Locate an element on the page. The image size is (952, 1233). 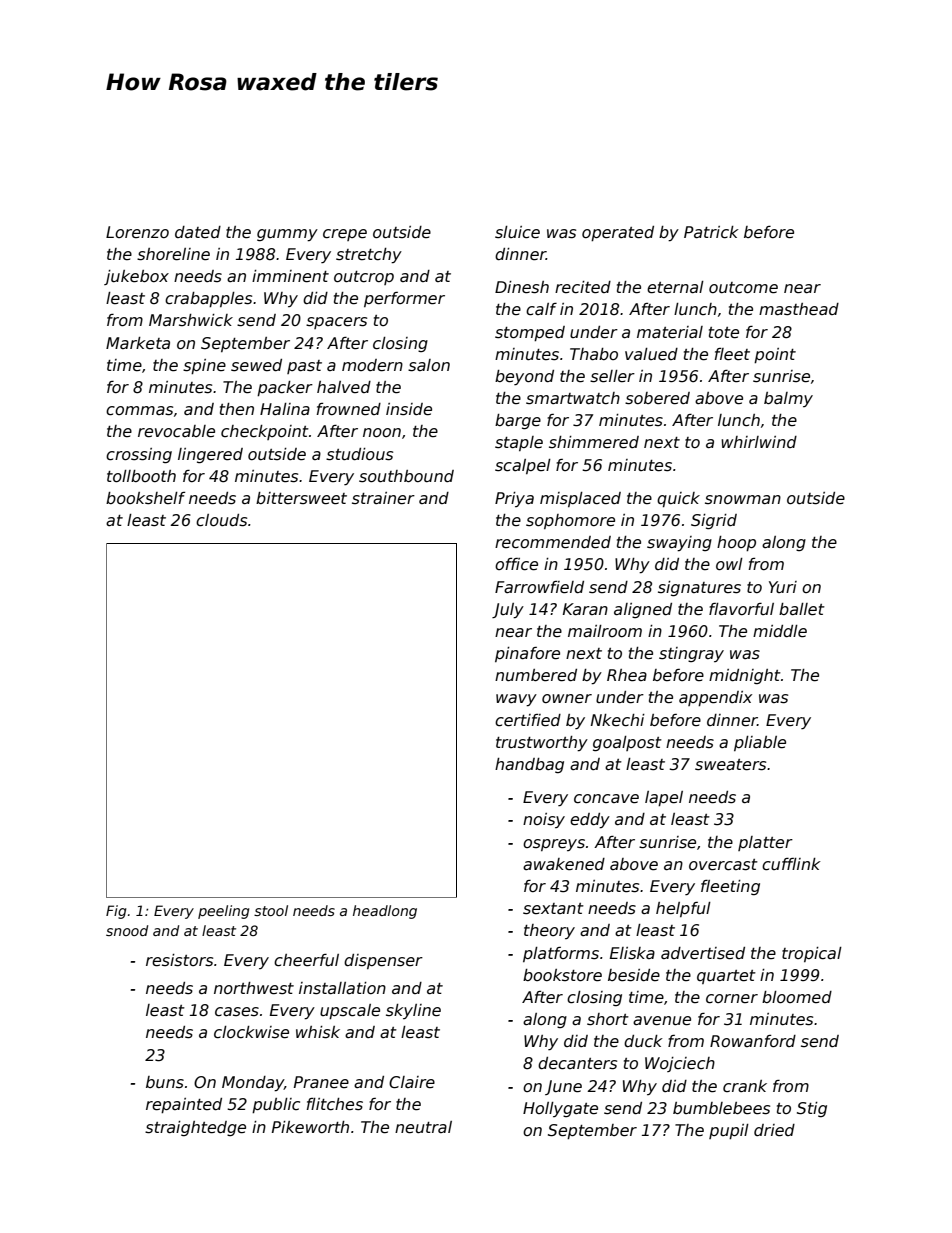
overcast is located at coordinates (723, 865).
